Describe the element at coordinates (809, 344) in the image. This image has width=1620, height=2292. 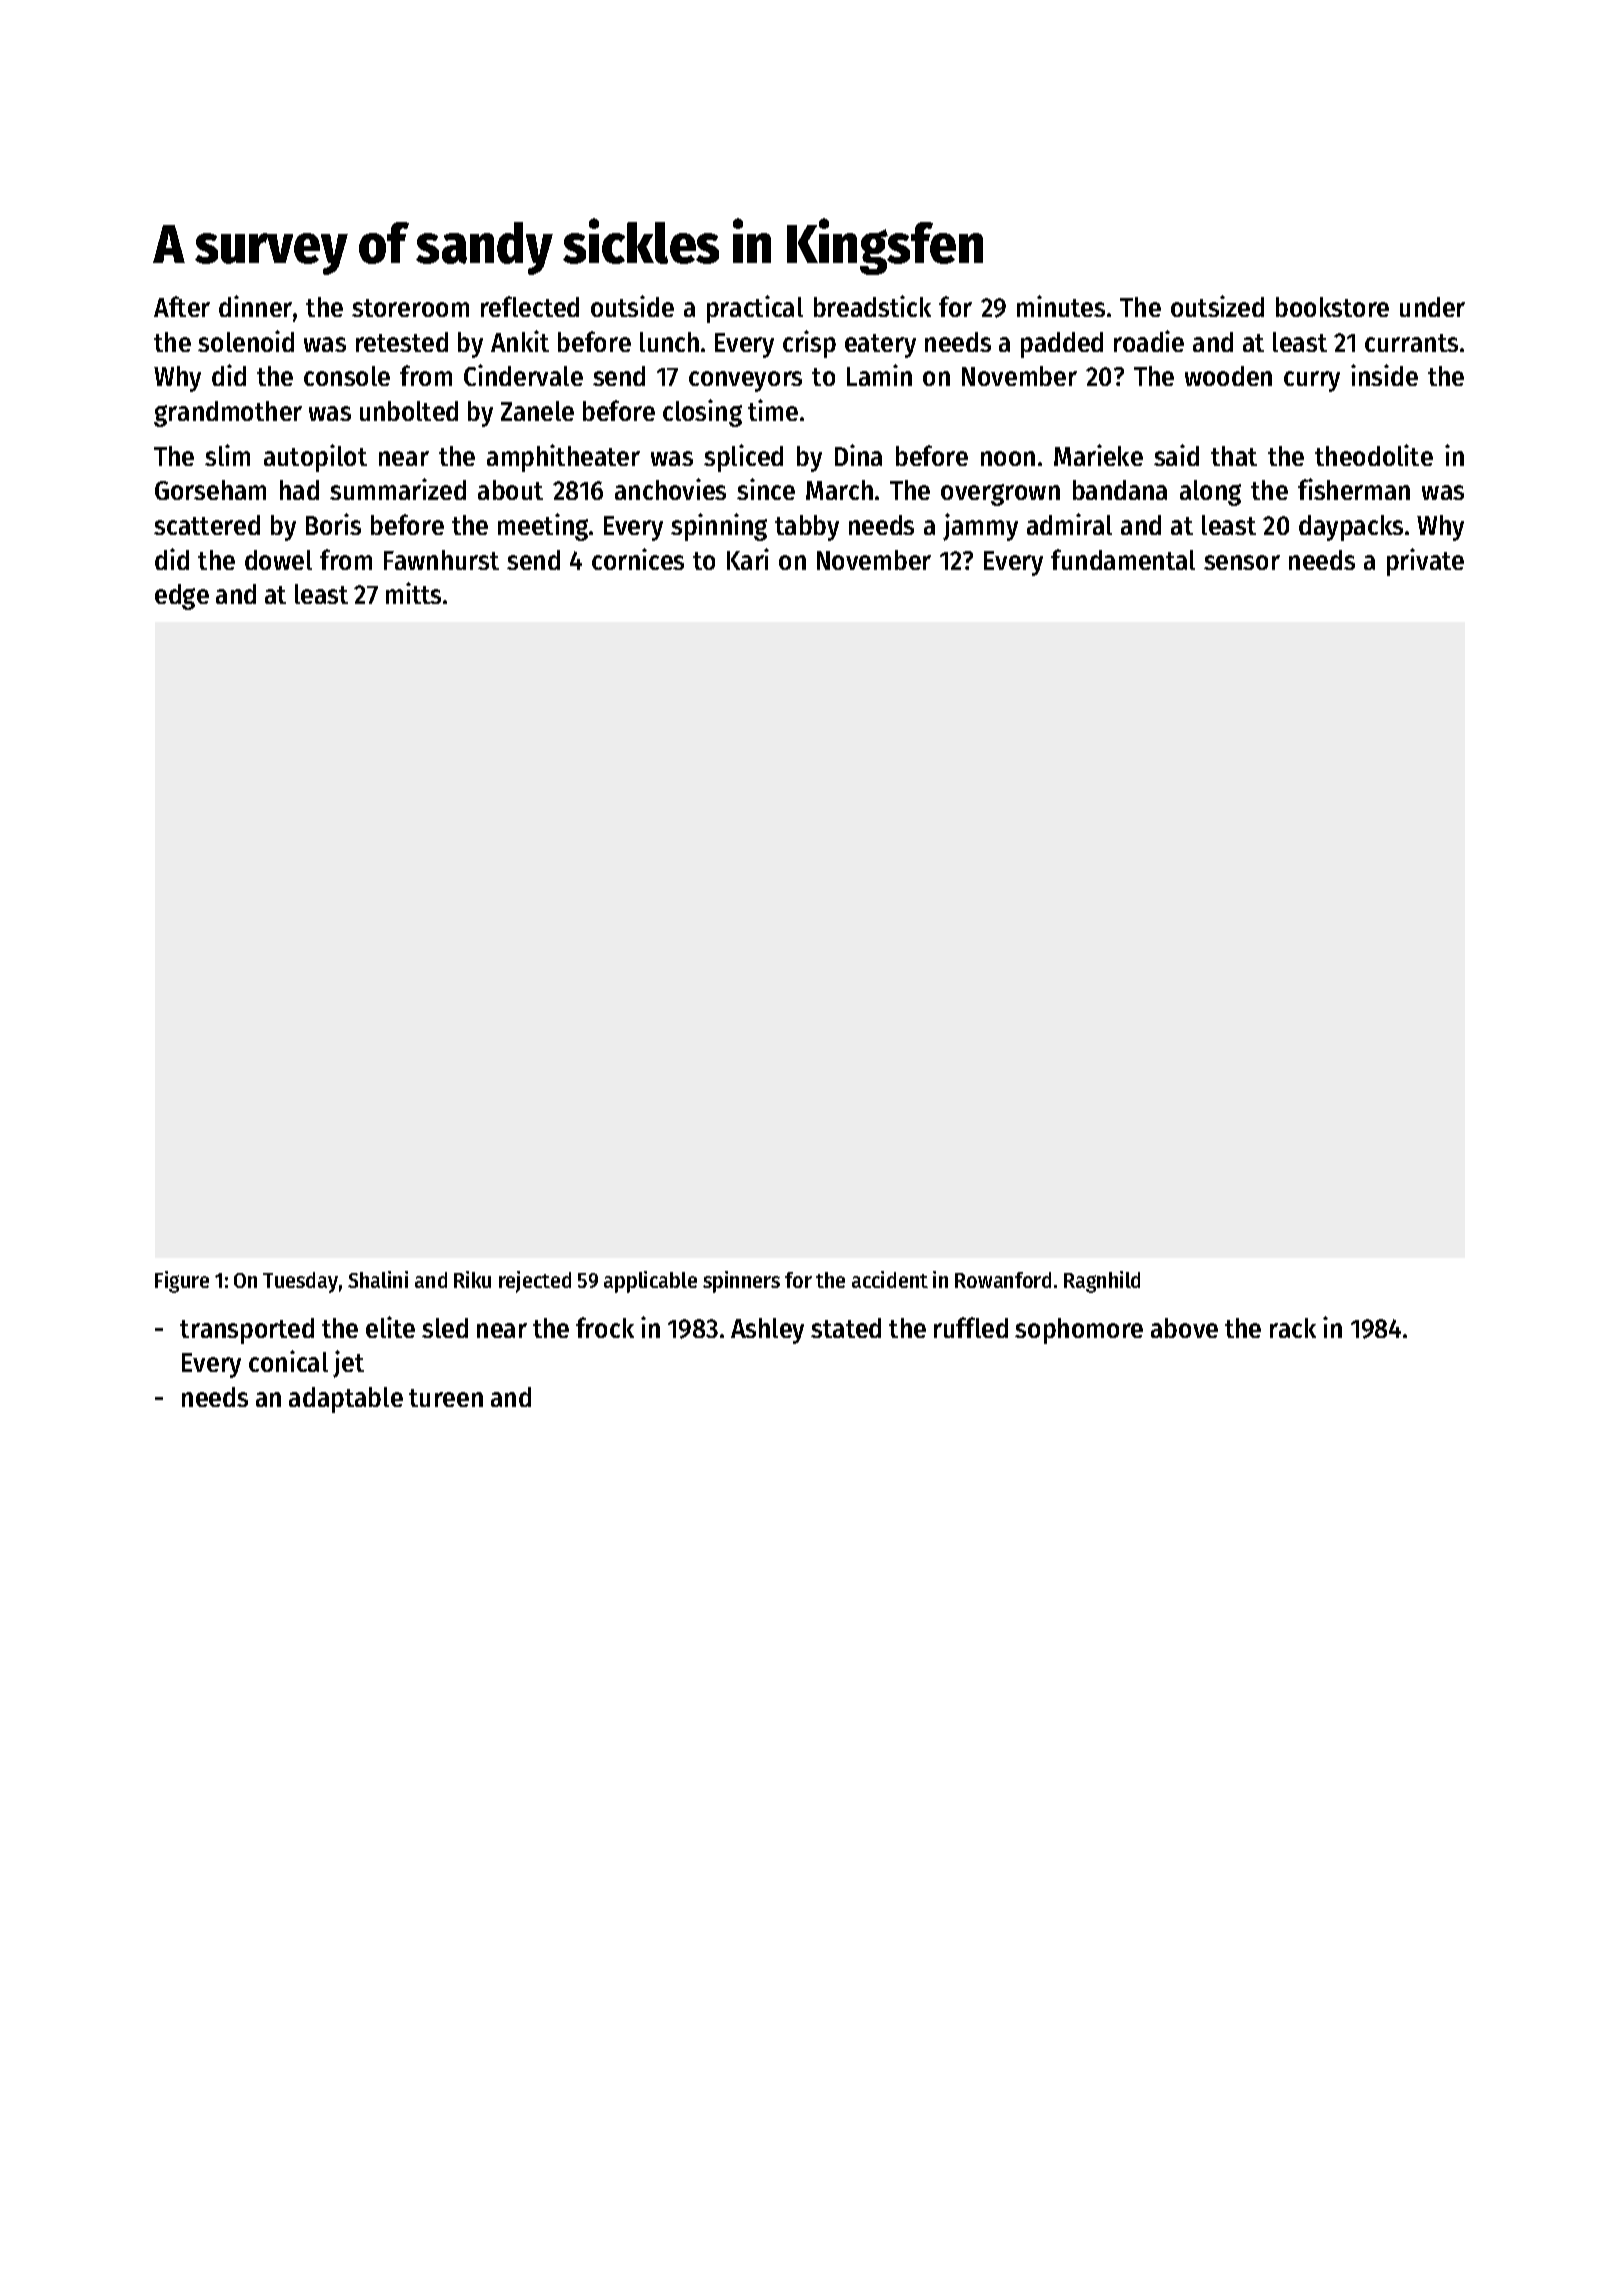
I see `crisp` at that location.
